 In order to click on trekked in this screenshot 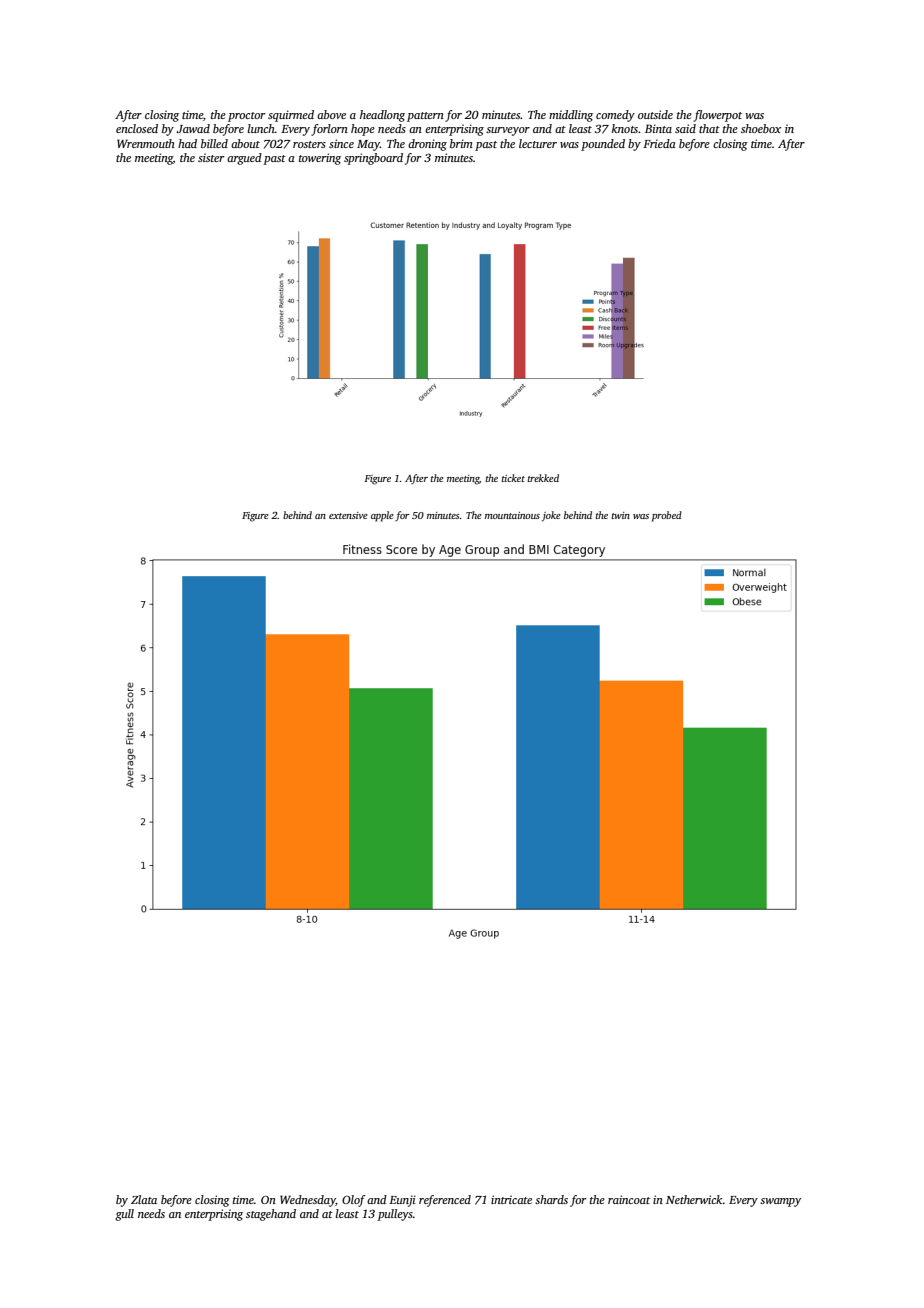, I will do `click(543, 478)`.
